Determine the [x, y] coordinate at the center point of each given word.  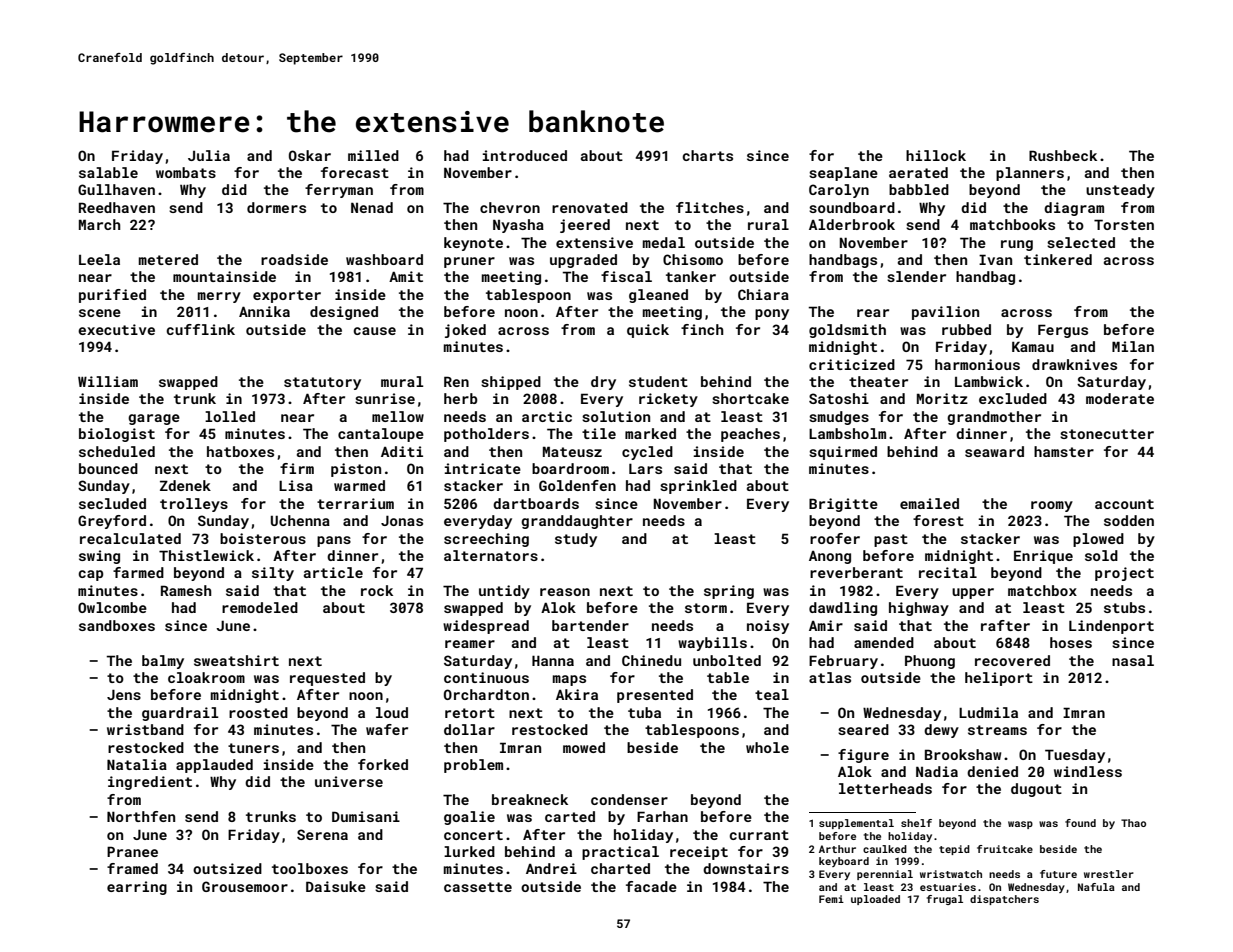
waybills [712, 644]
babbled [919, 189]
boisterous [263, 538]
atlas [830, 677]
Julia [209, 155]
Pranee [132, 851]
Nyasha [518, 226]
